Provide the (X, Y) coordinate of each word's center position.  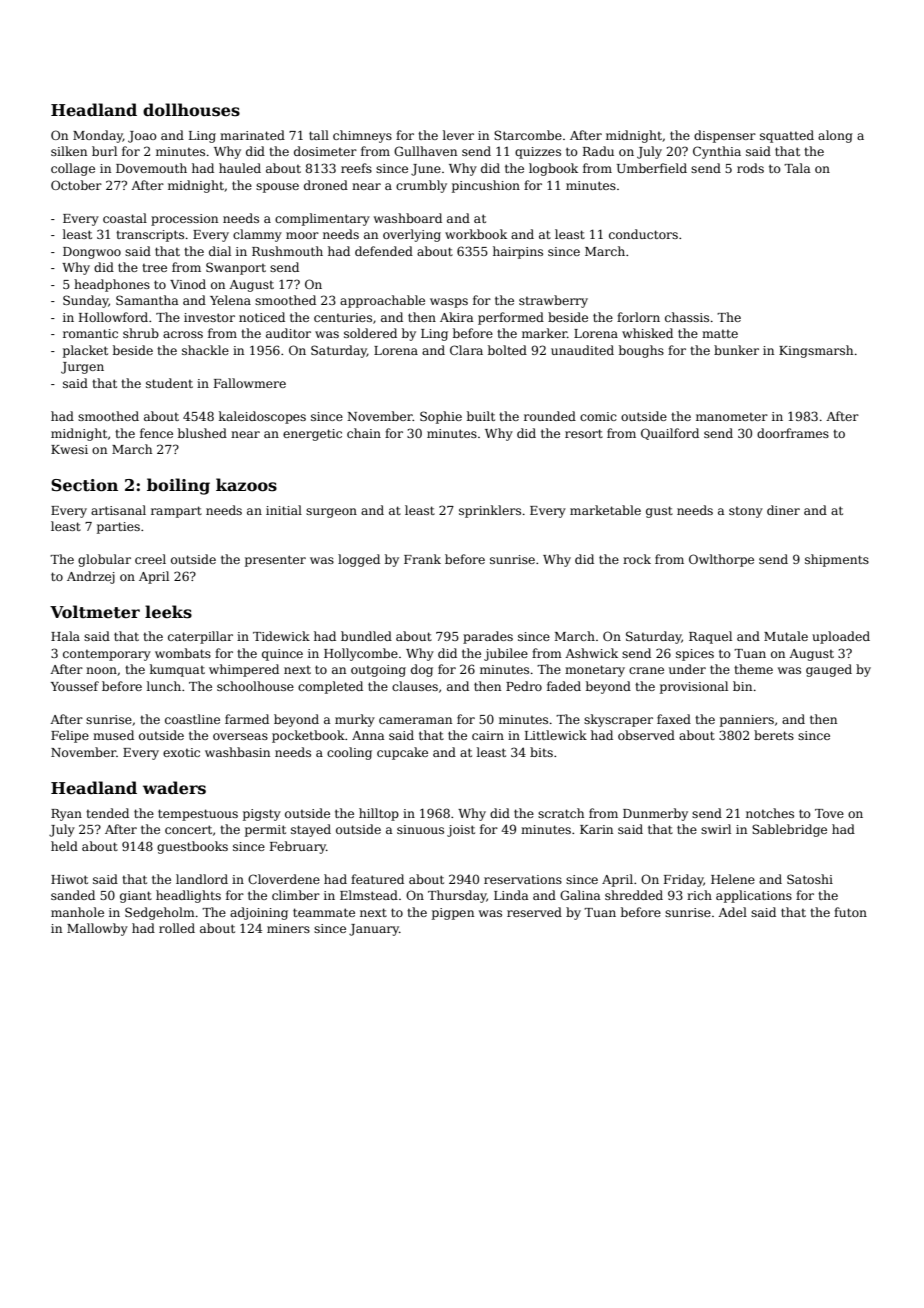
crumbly (421, 186)
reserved (534, 912)
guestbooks (192, 847)
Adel (732, 912)
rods (750, 168)
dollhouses (191, 110)
